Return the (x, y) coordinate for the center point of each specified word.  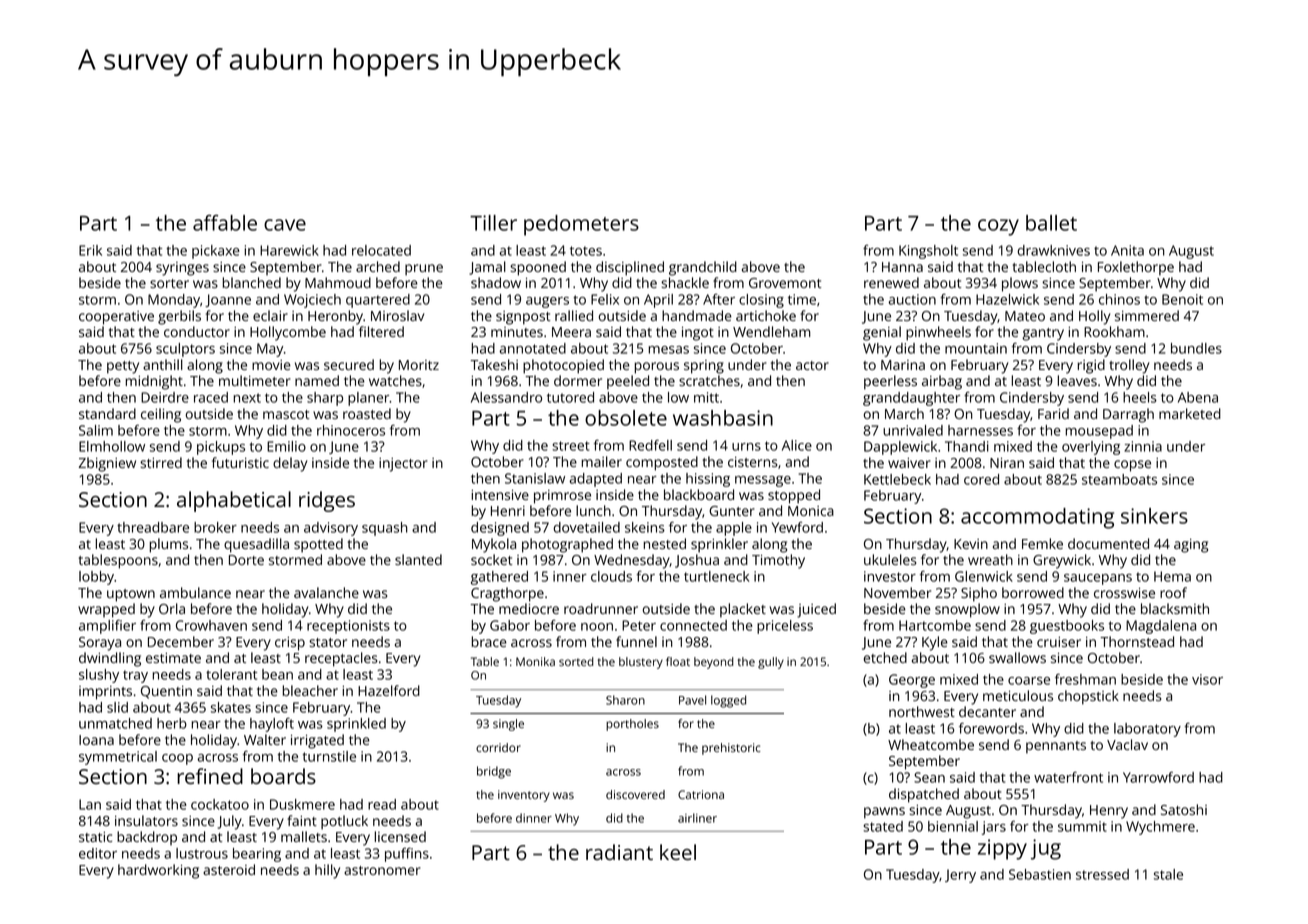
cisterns (753, 462)
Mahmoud (338, 282)
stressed (1102, 874)
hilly (327, 871)
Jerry (960, 876)
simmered (1147, 315)
